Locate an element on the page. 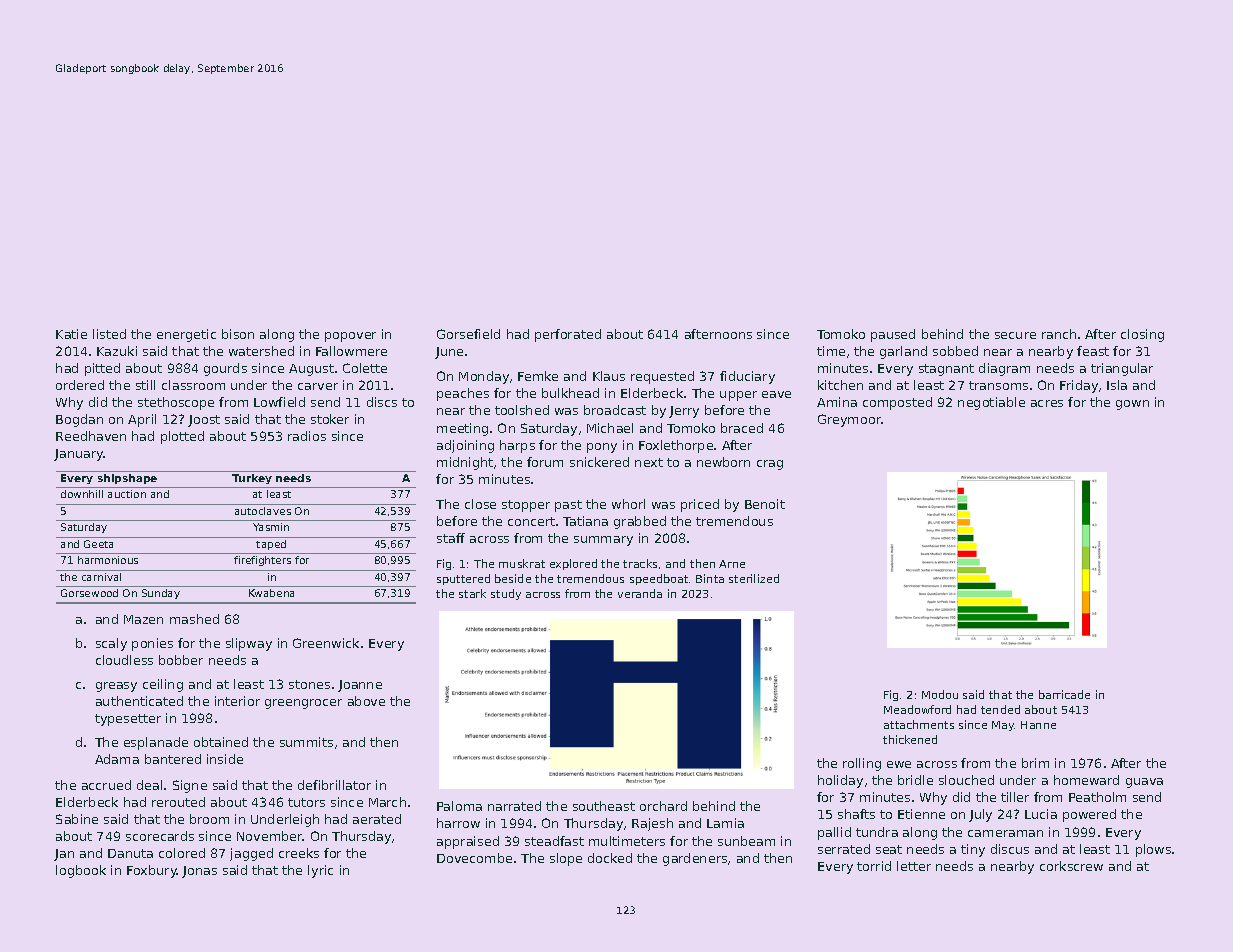  holiday is located at coordinates (840, 781).
